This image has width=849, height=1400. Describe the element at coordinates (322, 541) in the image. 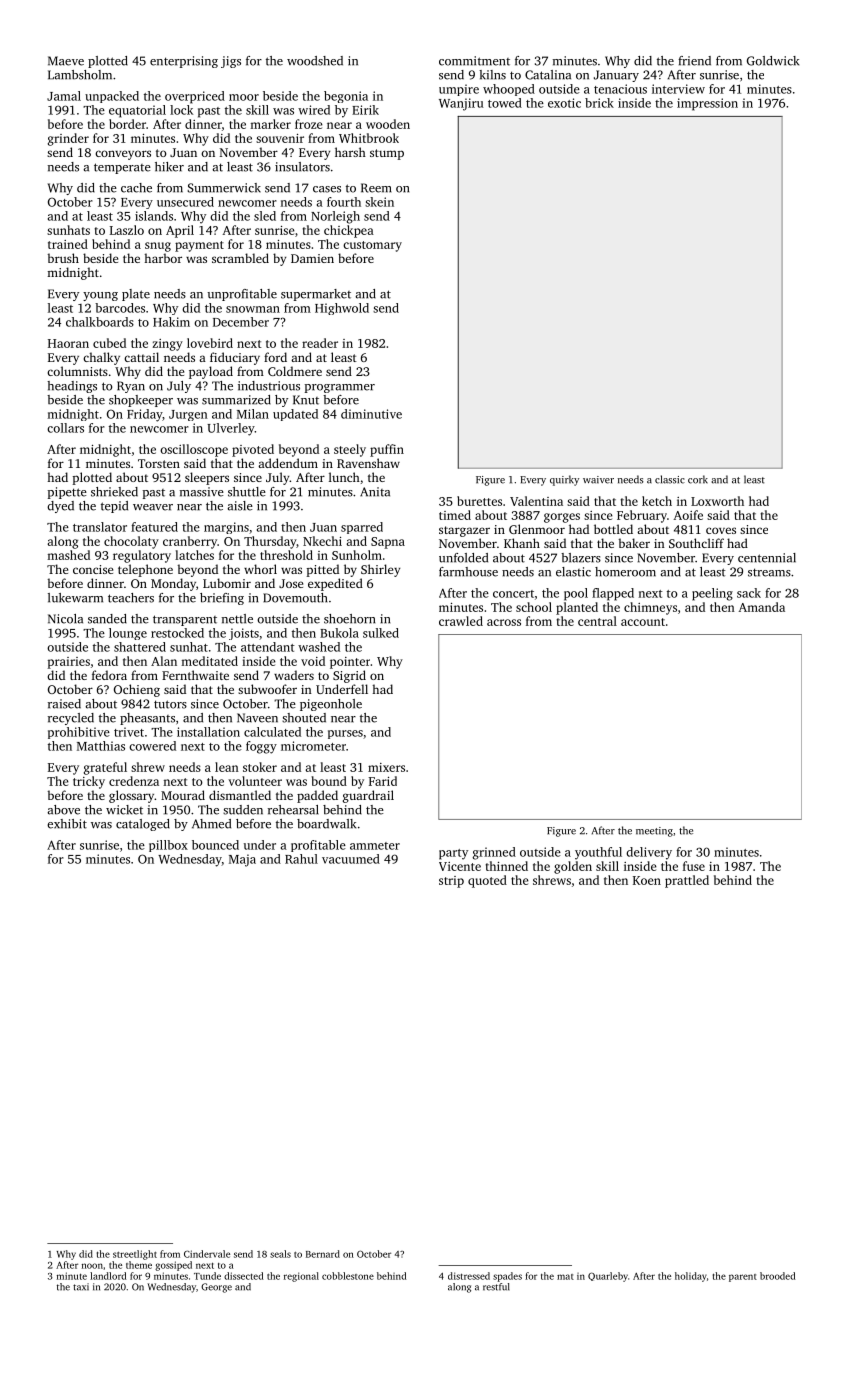

I see `Nkechi` at that location.
